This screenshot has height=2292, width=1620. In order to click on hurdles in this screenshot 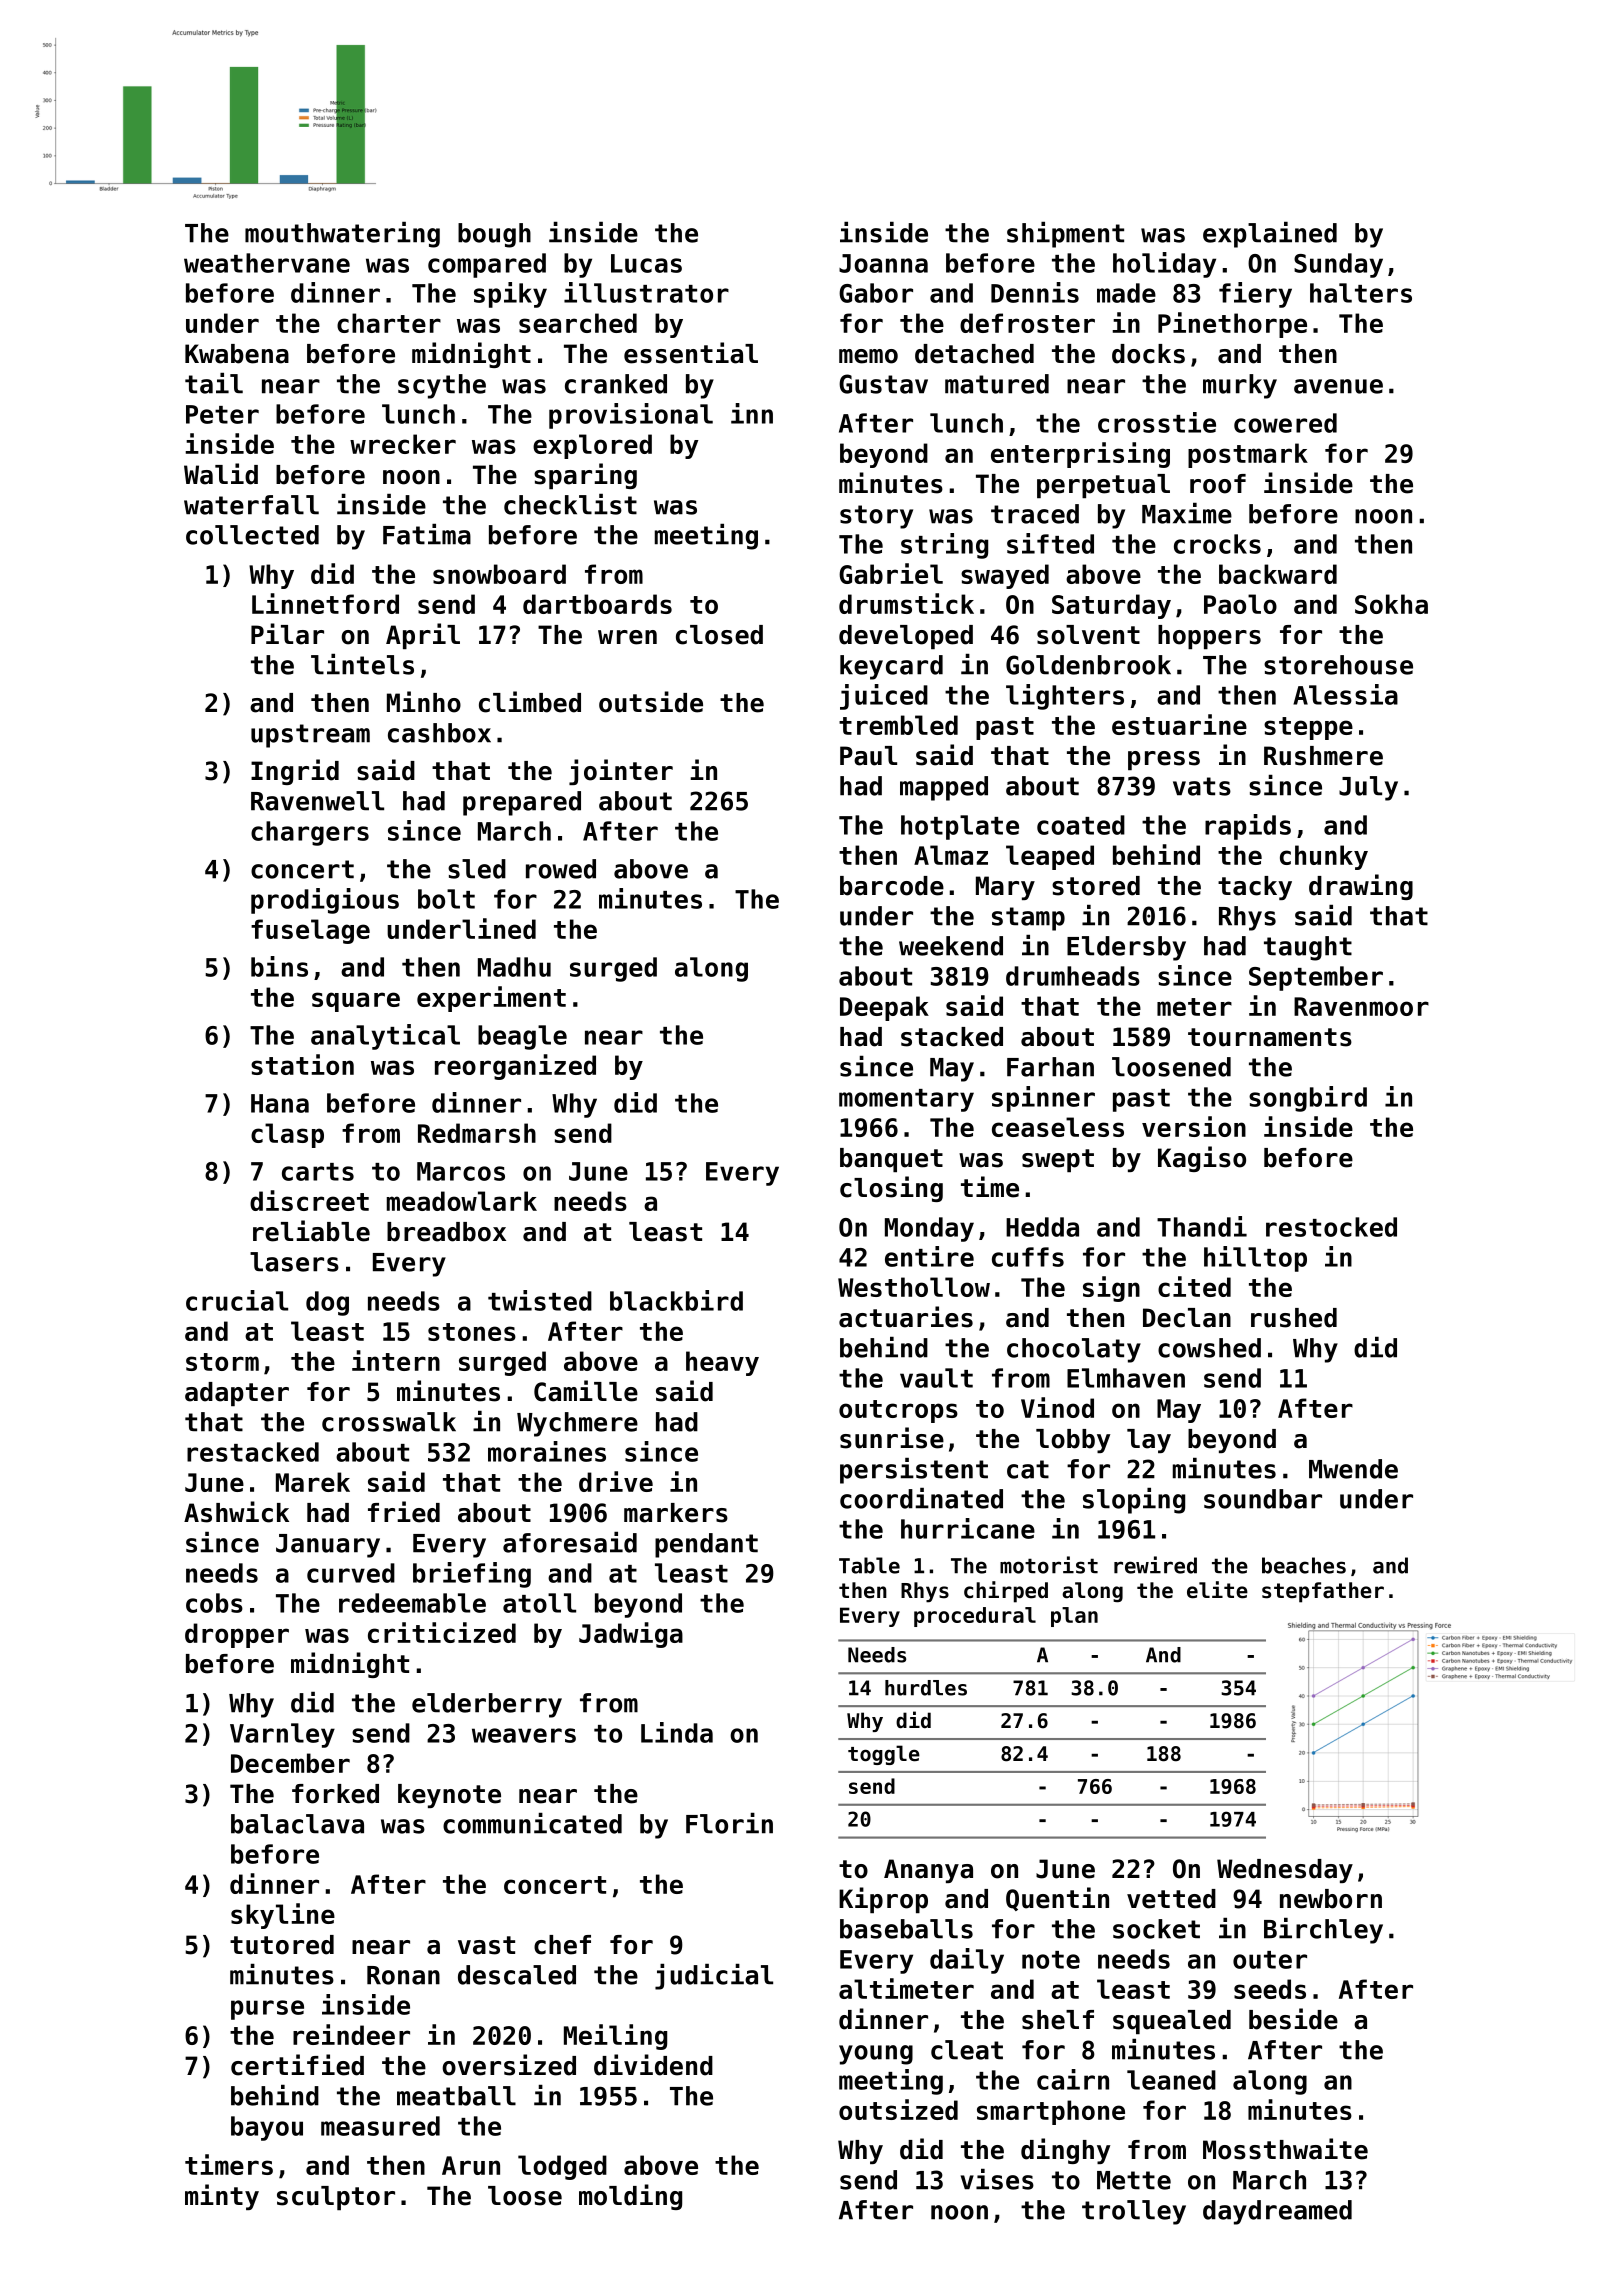, I will do `click(926, 1688)`.
